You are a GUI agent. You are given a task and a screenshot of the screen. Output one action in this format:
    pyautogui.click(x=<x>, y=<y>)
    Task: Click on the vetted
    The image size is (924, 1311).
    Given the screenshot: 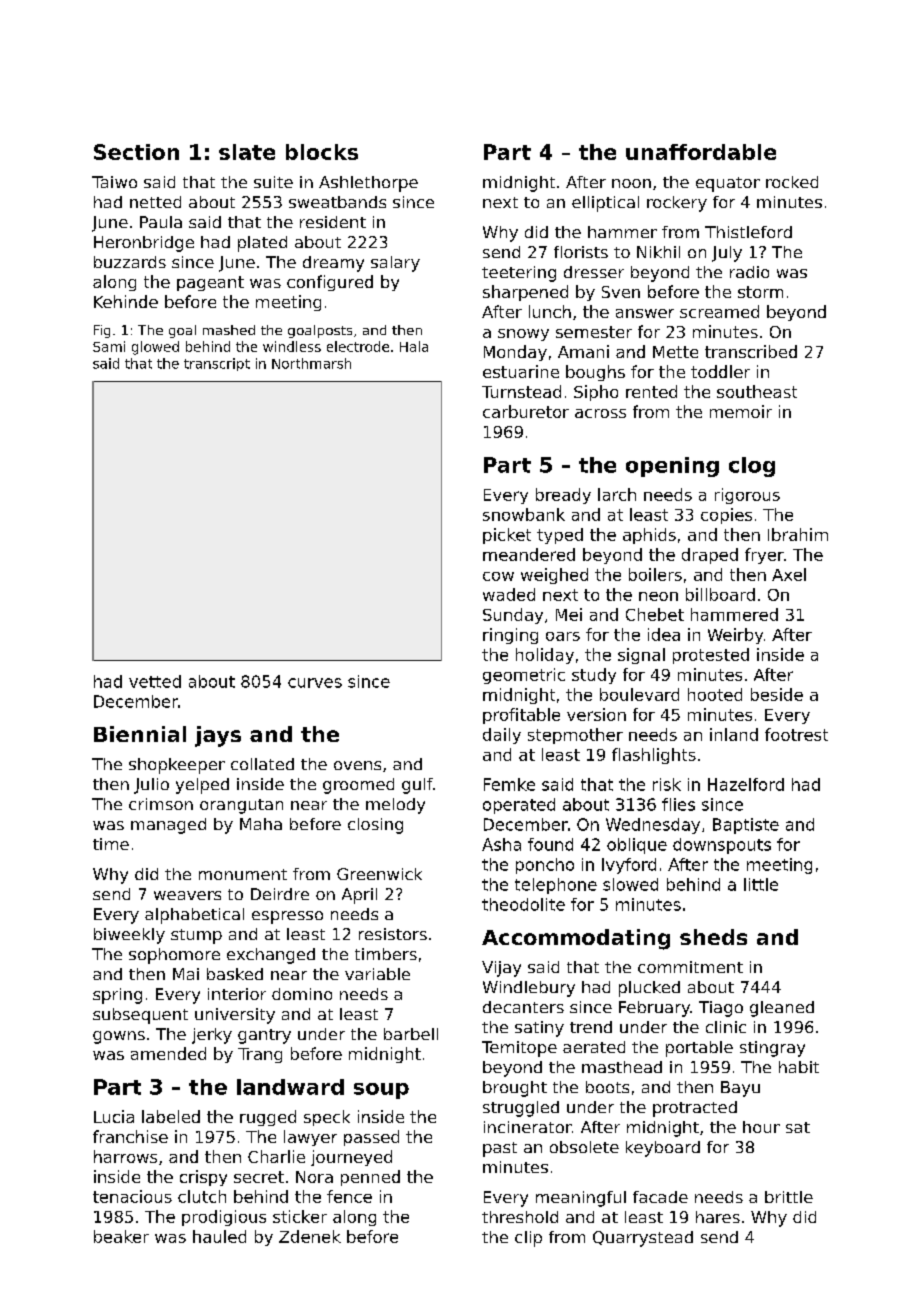 What is the action you would take?
    pyautogui.click(x=155, y=681)
